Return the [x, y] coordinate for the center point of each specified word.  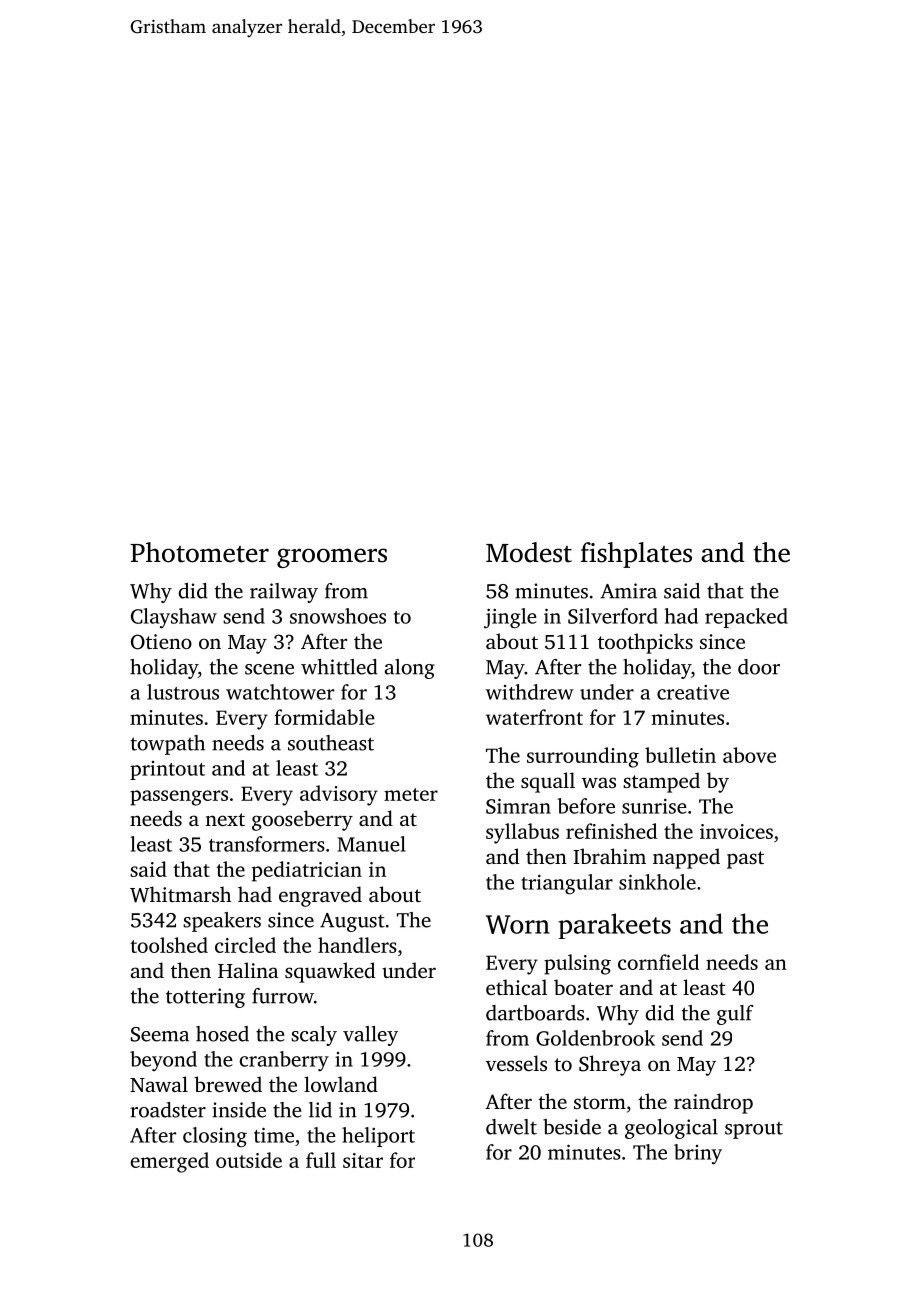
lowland [341, 1084]
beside [572, 1127]
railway [284, 593]
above [749, 755]
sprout [754, 1130]
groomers [332, 558]
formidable [324, 717]
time [274, 1135]
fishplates [636, 555]
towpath [167, 745]
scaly [314, 1036]
